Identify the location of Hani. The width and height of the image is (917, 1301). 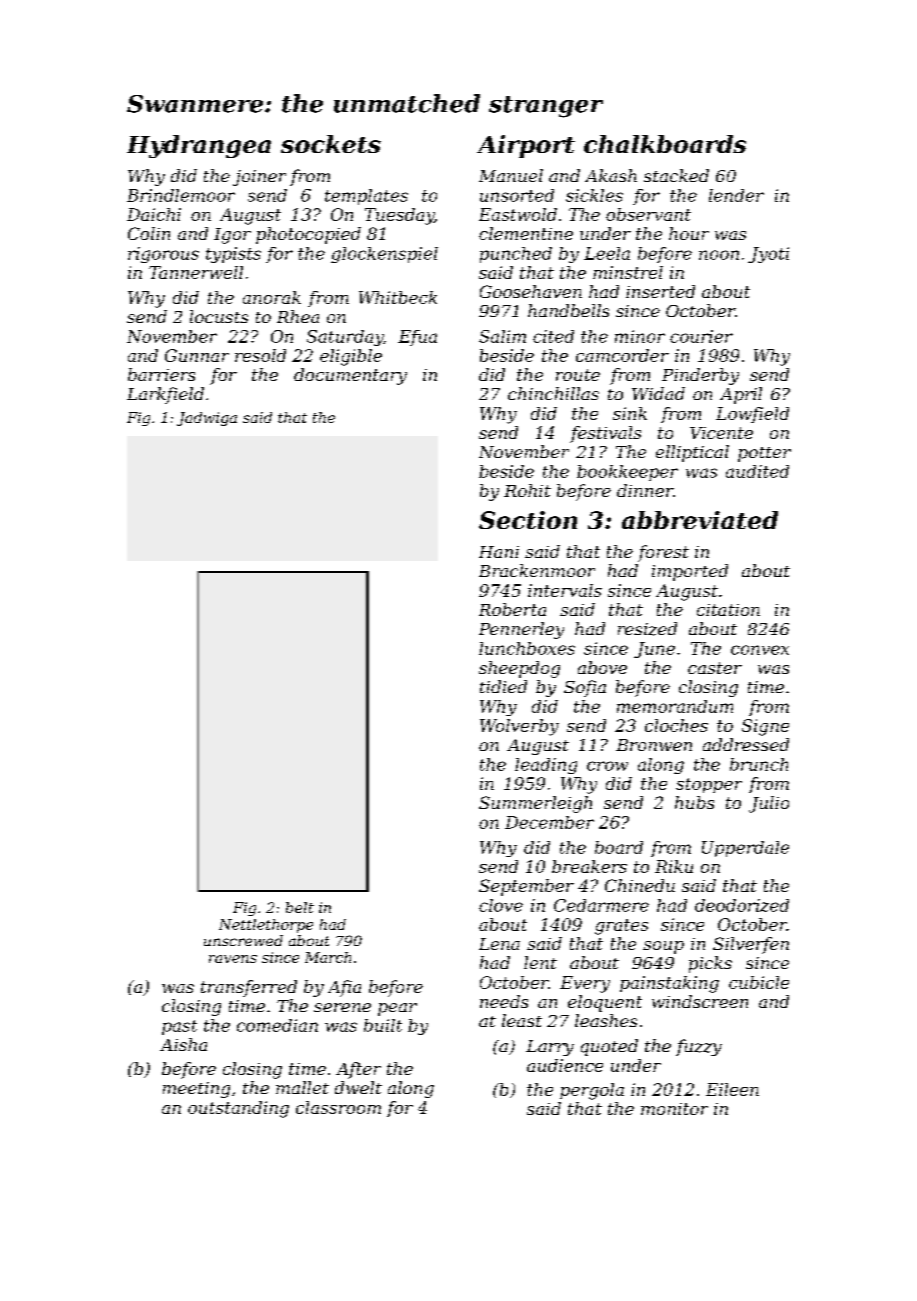
(499, 552).
